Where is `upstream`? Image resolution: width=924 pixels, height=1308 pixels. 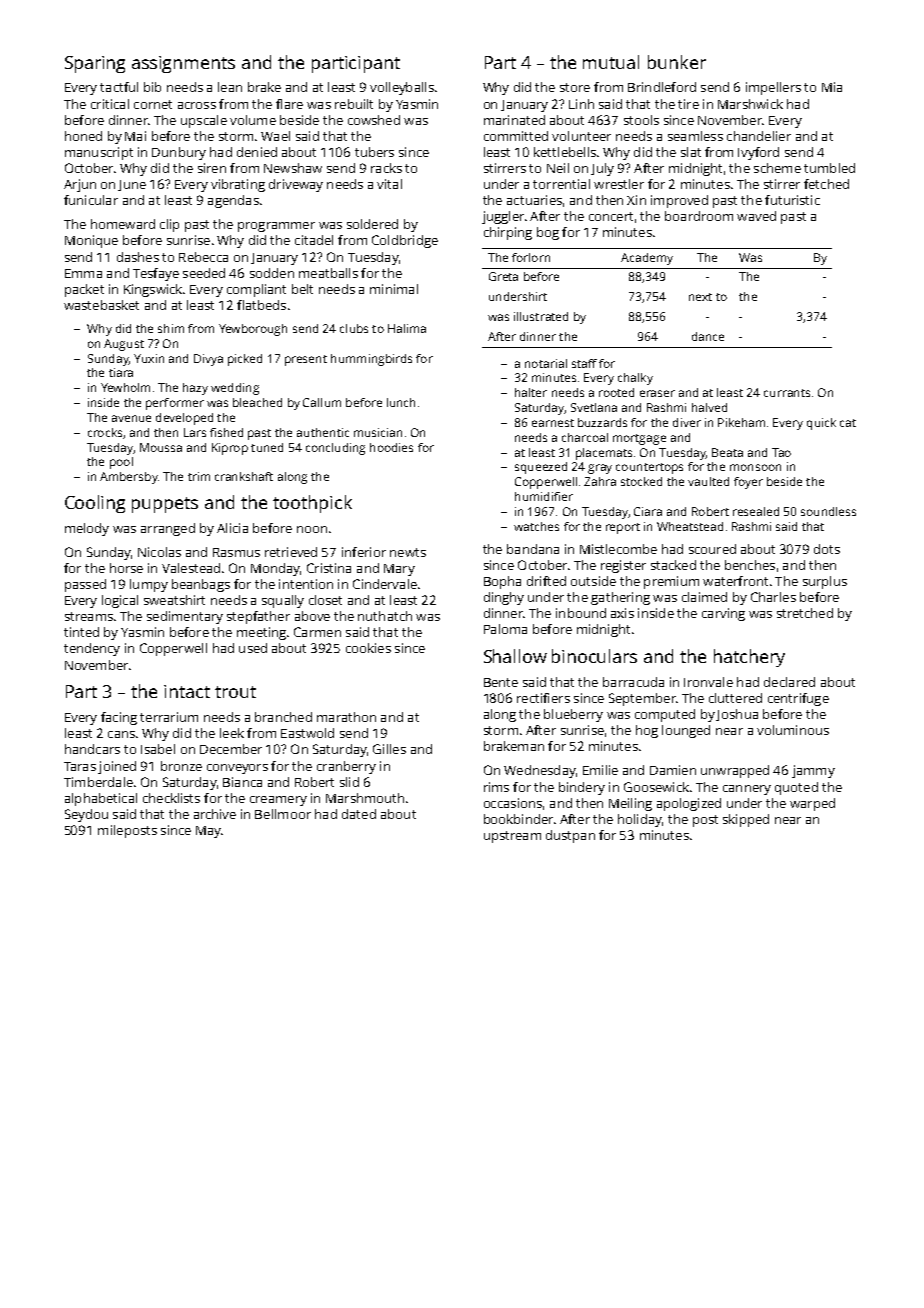 upstream is located at coordinates (512, 837).
